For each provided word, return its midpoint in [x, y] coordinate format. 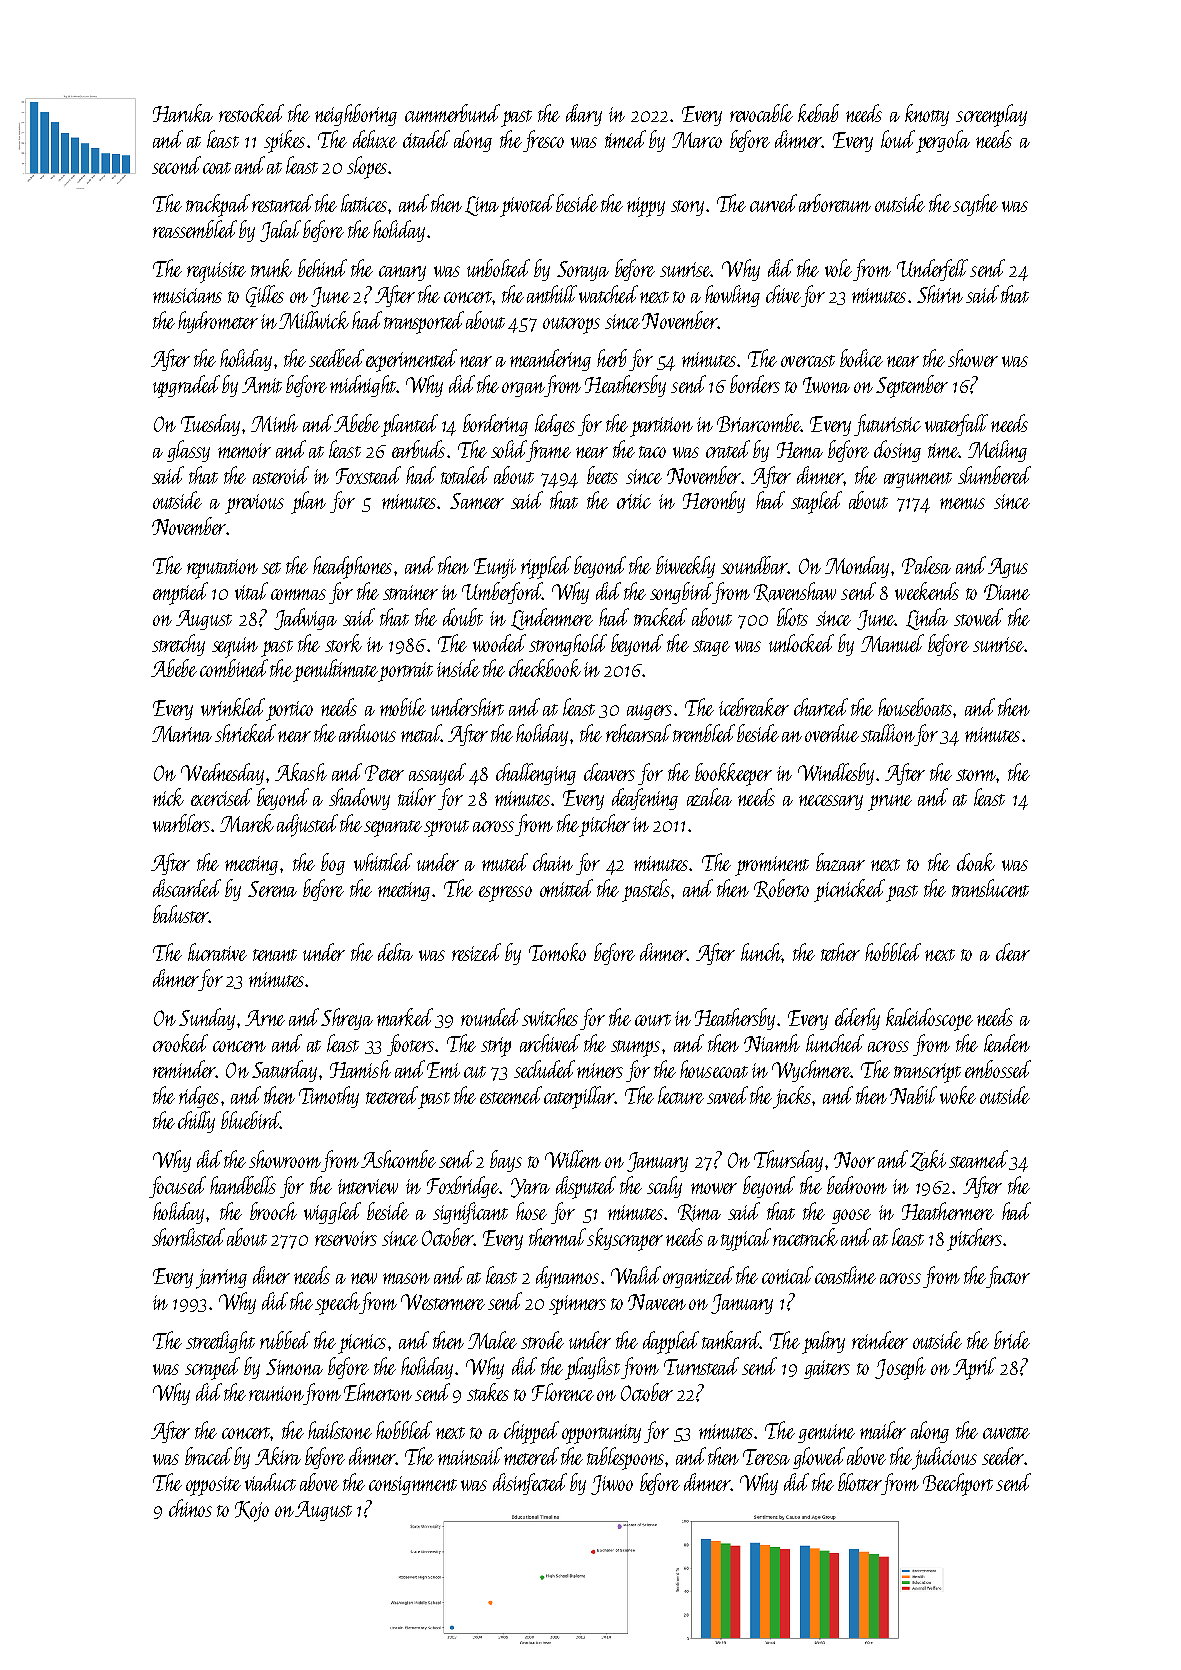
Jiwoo [612, 1485]
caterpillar [579, 1097]
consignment [413, 1485]
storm [976, 775]
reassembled [195, 229]
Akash [301, 772]
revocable [761, 113]
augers [649, 712]
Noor [854, 1160]
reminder [184, 1069]
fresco [543, 141]
